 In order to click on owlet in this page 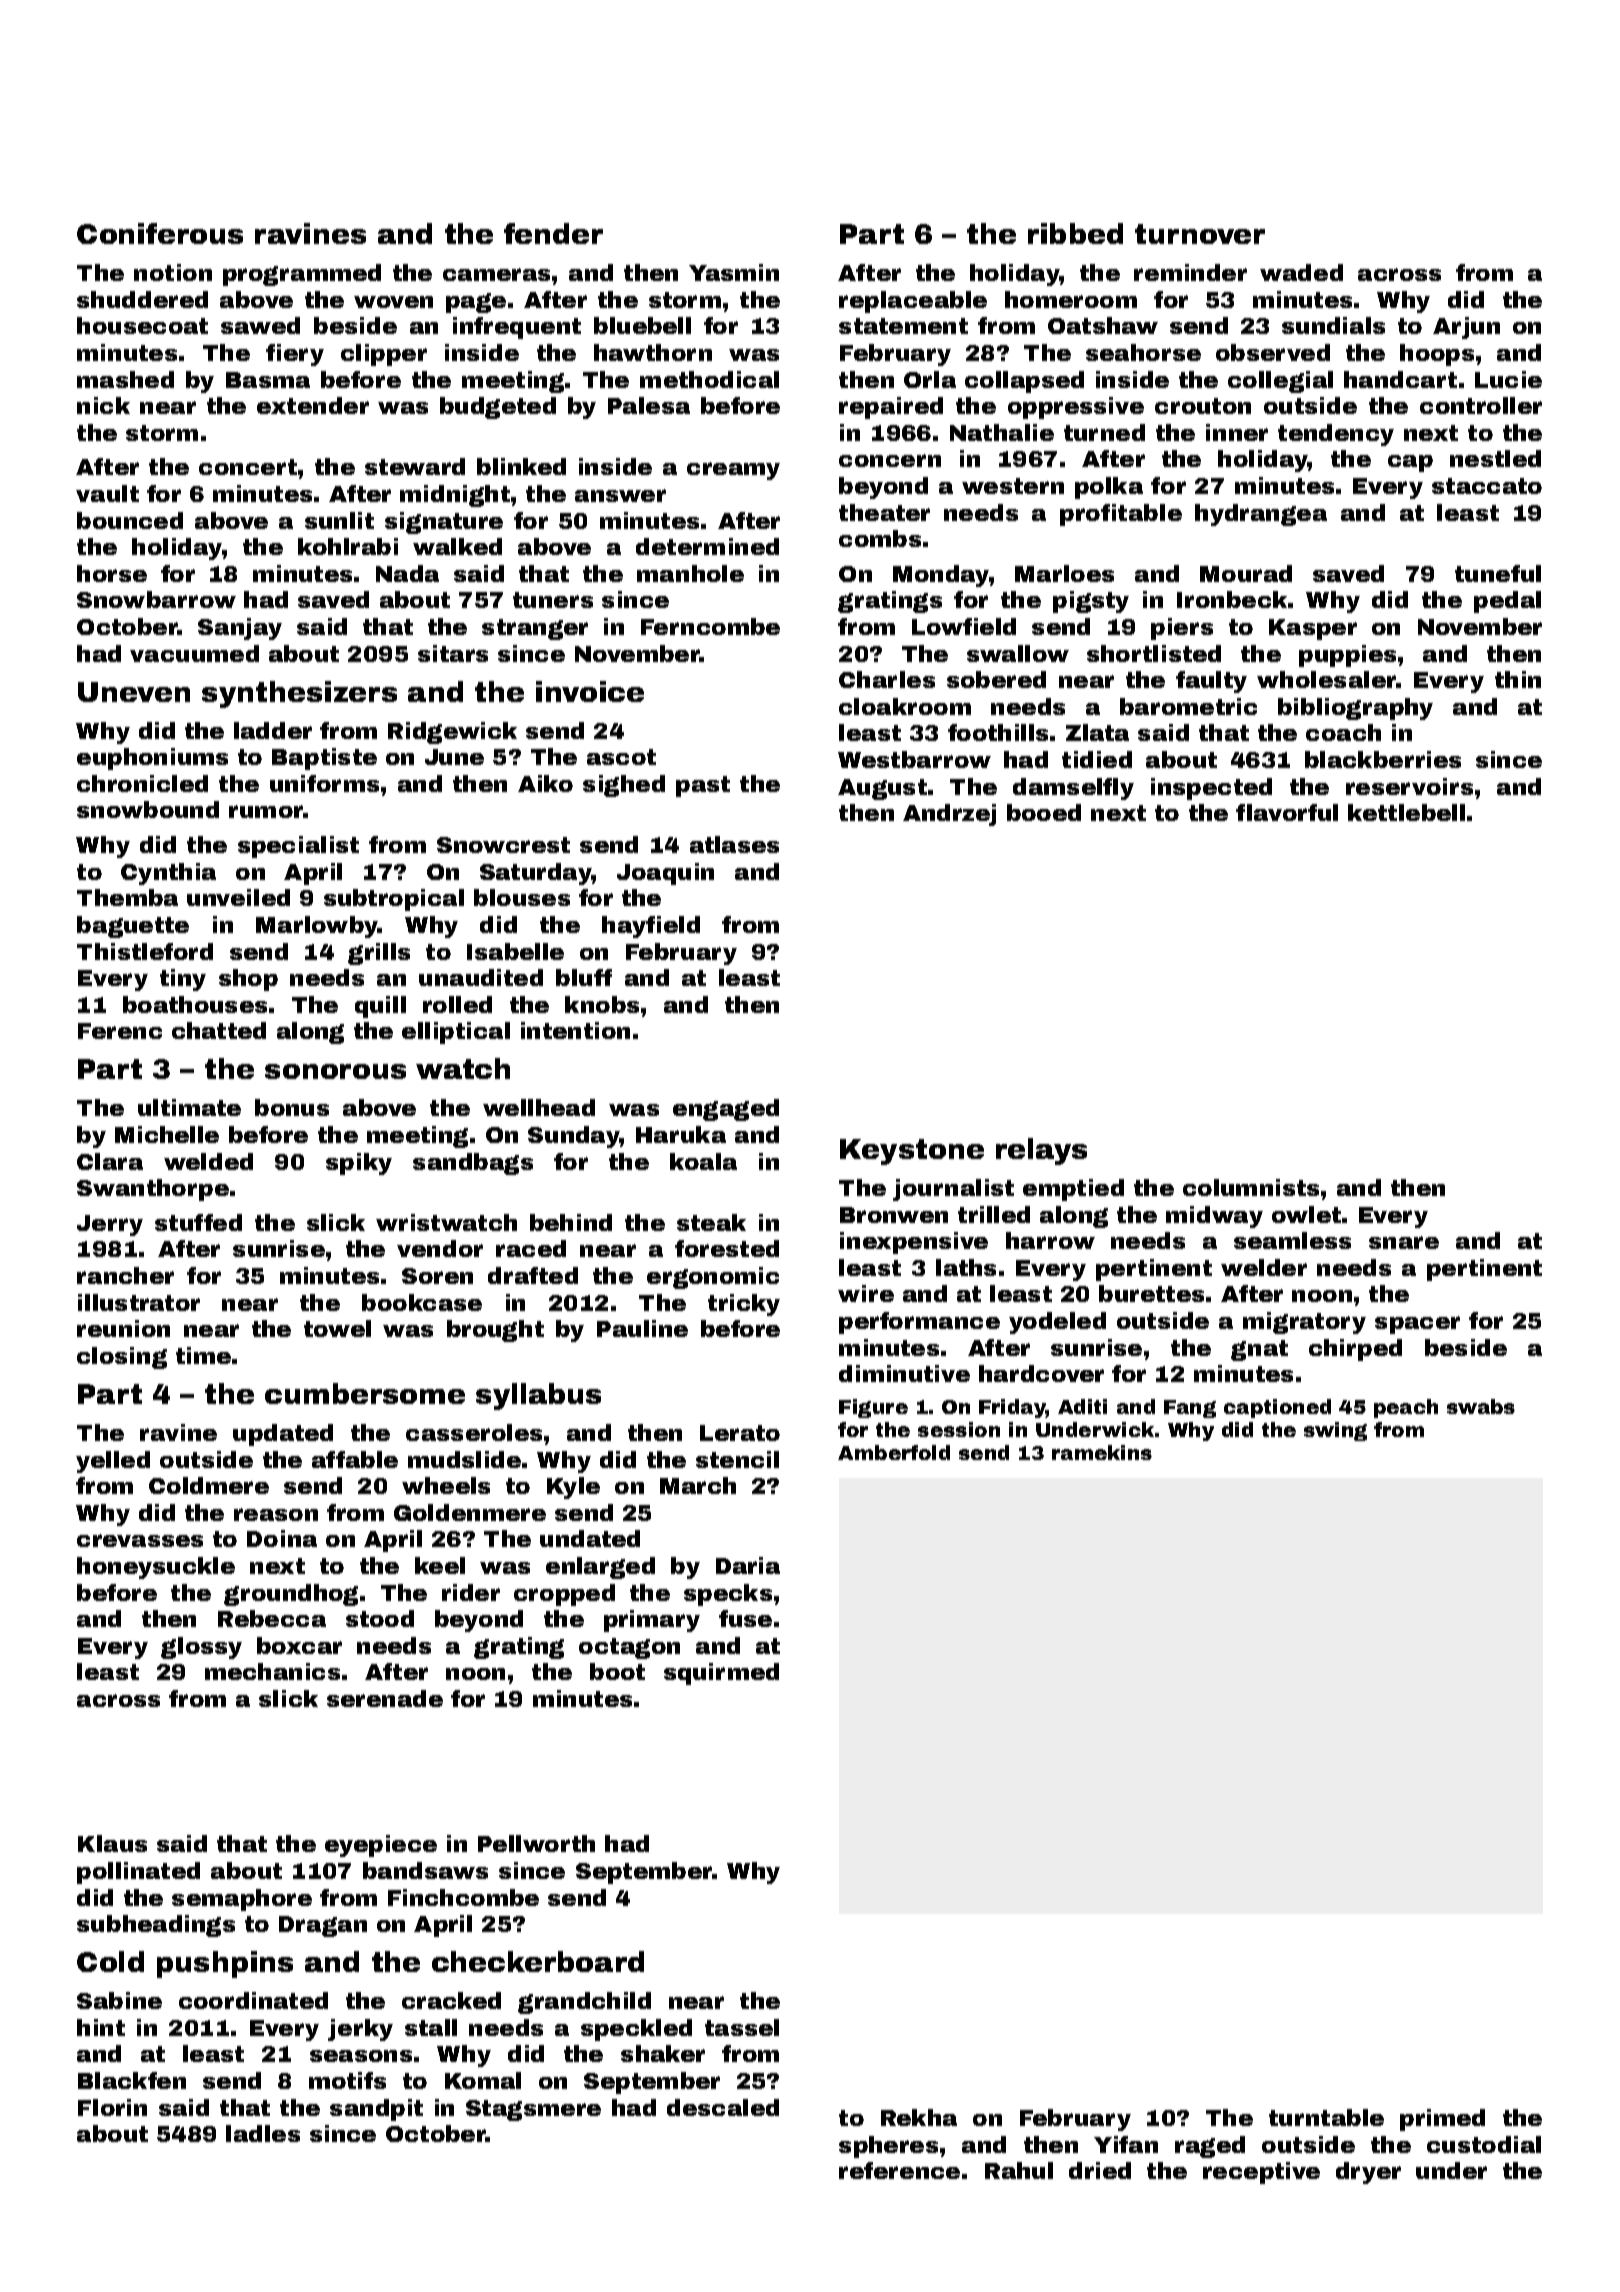, I will do `click(1306, 1214)`.
